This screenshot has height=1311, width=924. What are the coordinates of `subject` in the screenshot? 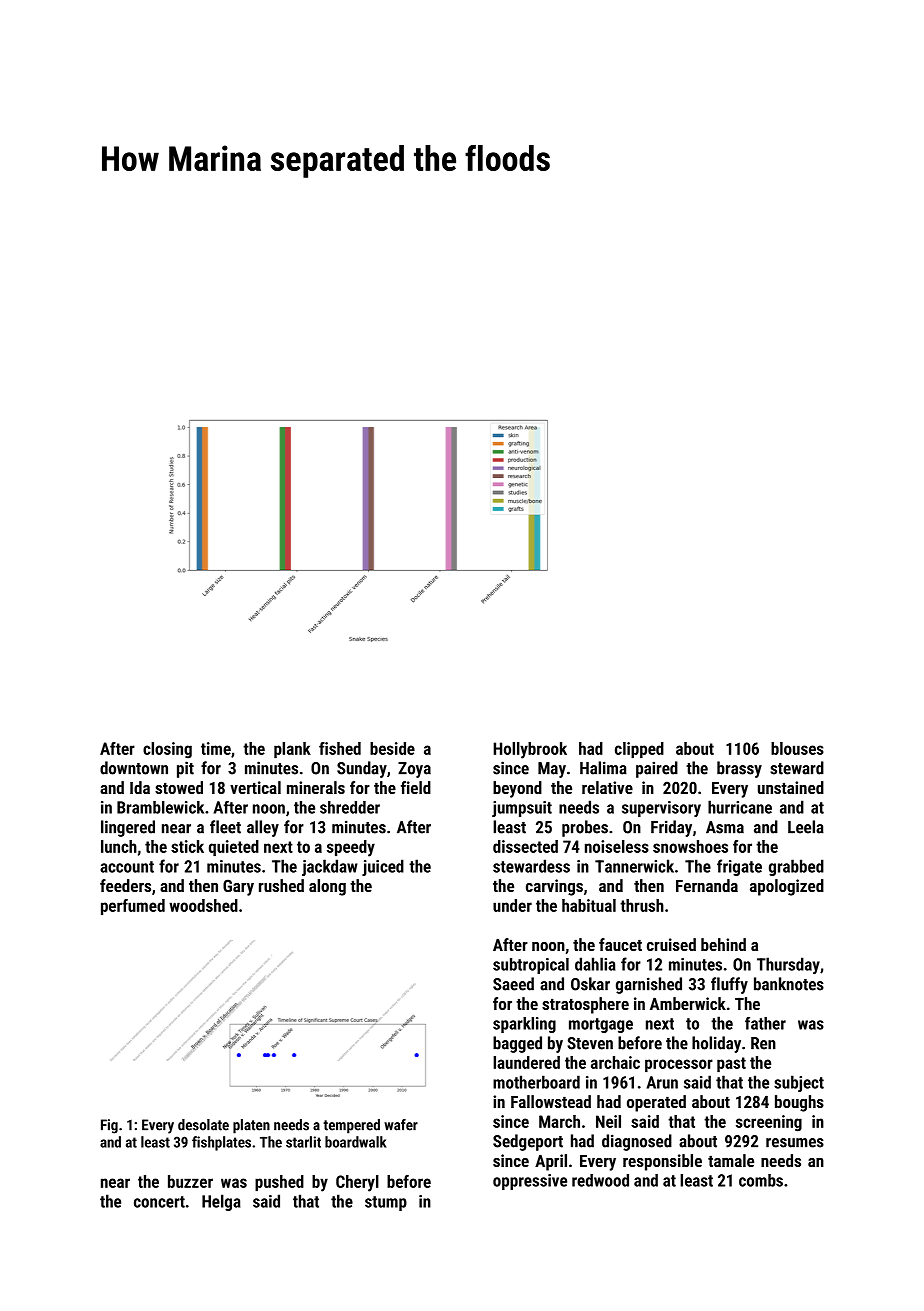 It's located at (799, 1083).
